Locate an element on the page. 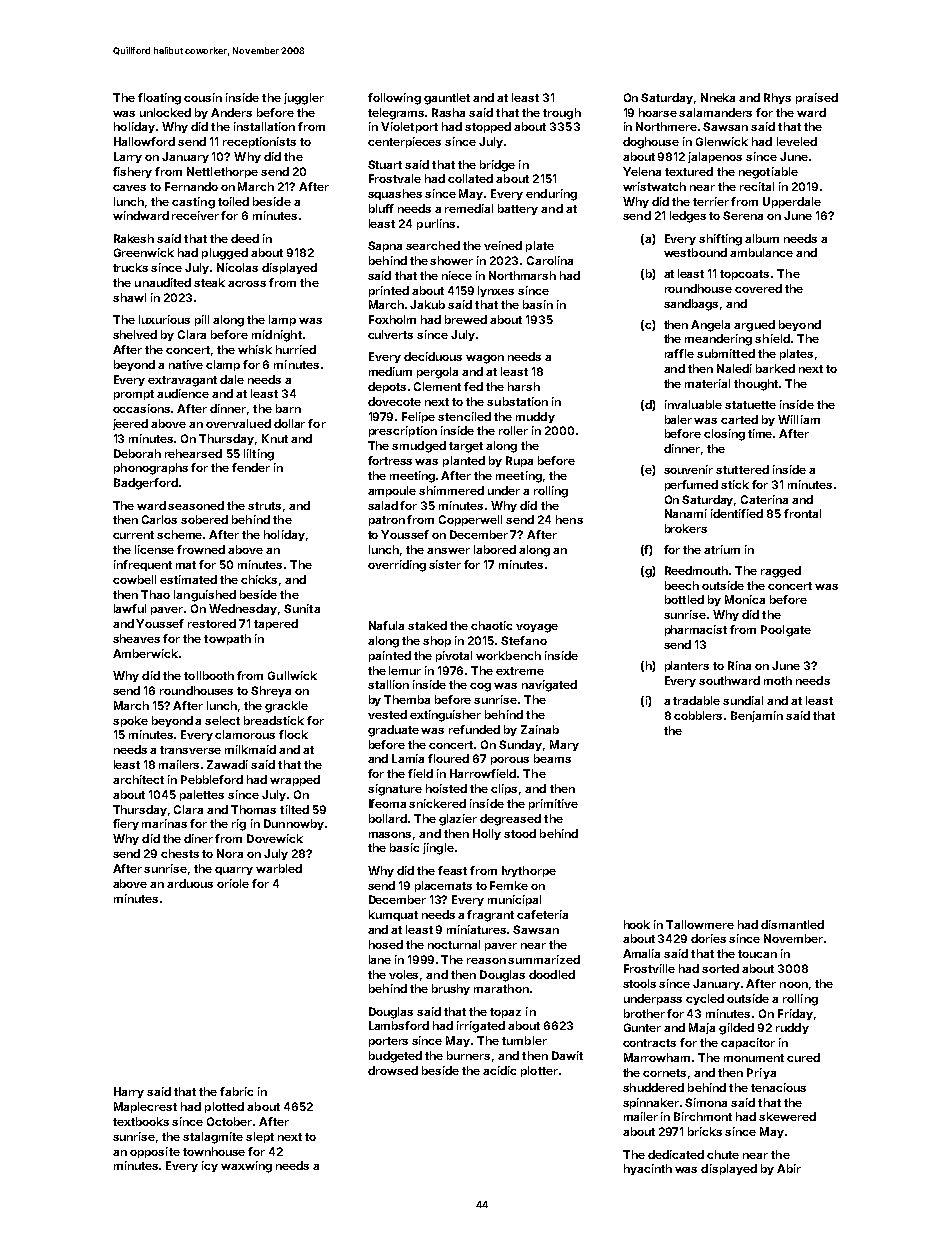  opposite is located at coordinates (155, 1152).
